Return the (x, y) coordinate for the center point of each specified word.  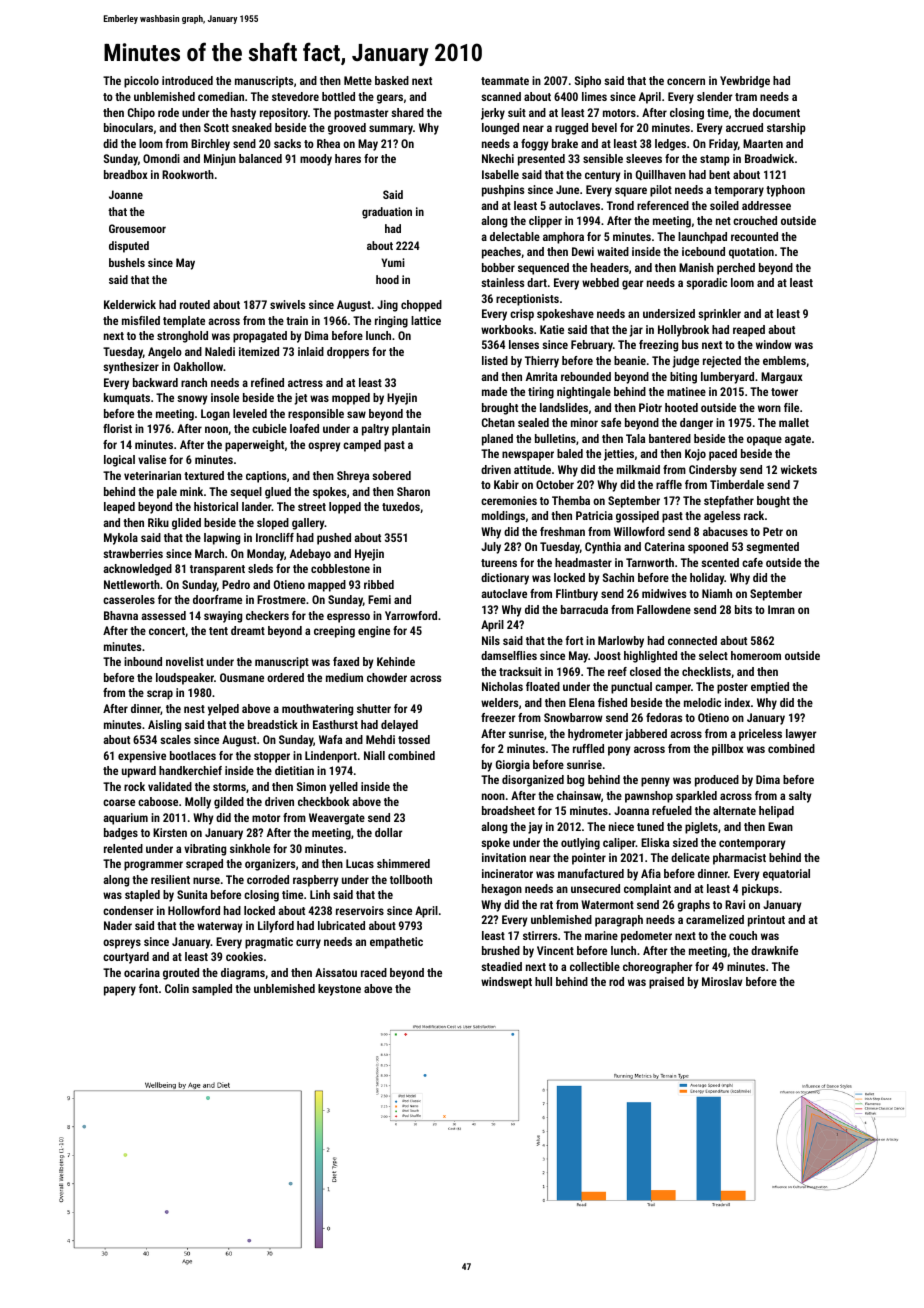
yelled (343, 788)
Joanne (126, 194)
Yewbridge (745, 82)
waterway (220, 927)
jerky (493, 114)
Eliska (655, 842)
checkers (267, 615)
